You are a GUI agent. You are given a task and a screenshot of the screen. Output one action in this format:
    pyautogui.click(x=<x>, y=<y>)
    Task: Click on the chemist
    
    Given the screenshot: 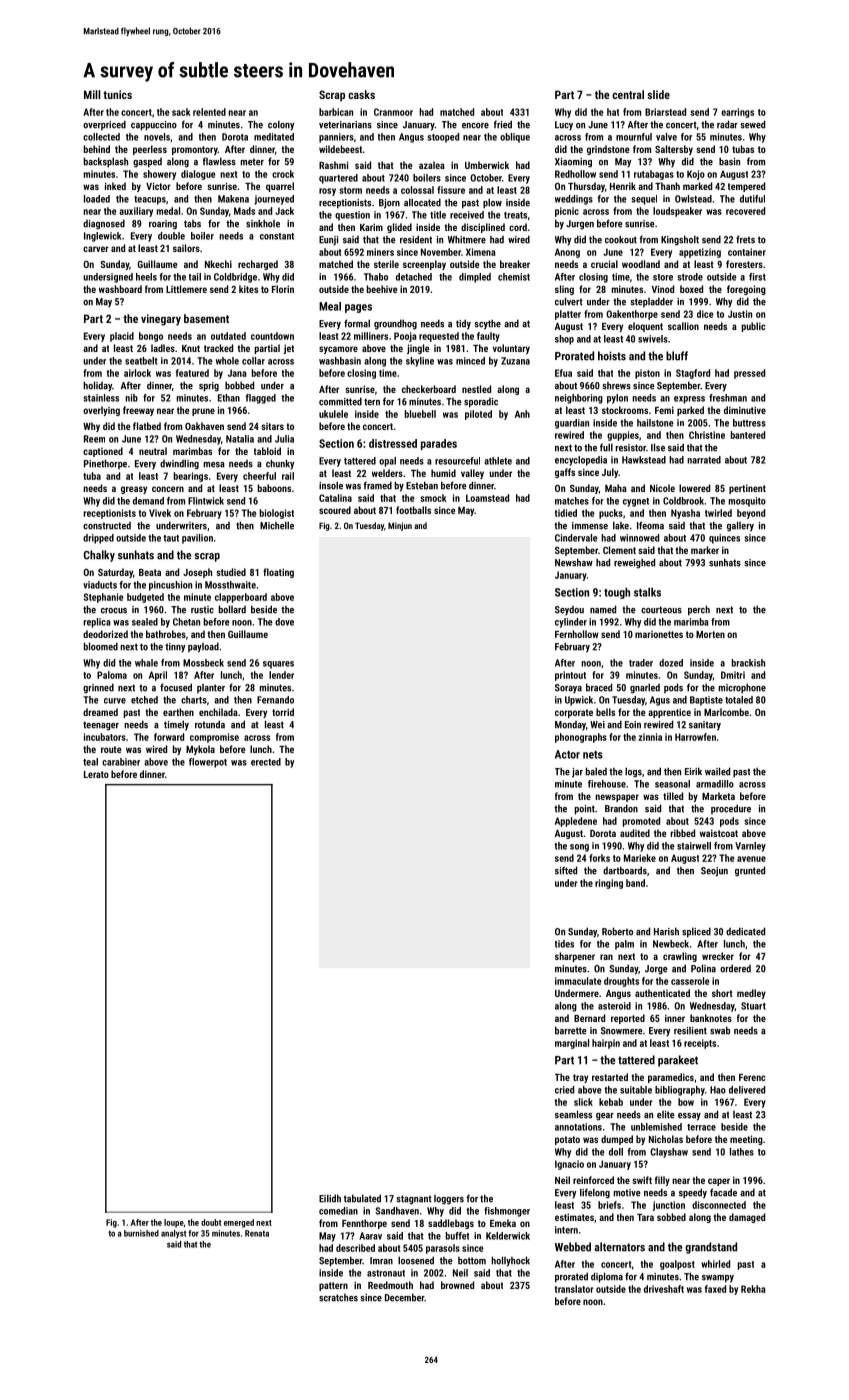 What is the action you would take?
    pyautogui.click(x=514, y=277)
